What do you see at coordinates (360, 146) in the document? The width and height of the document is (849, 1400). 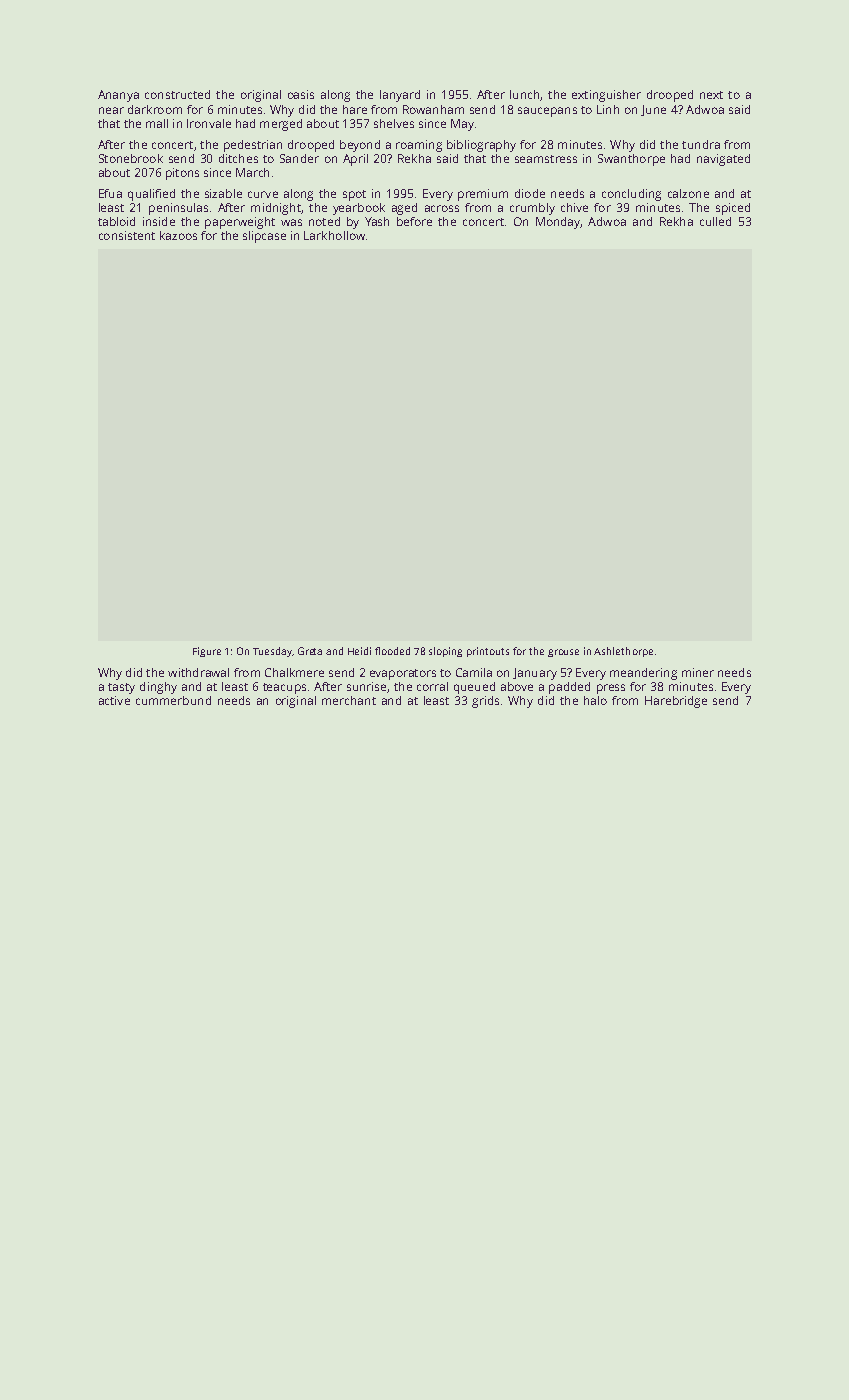 I see `beyond` at bounding box center [360, 146].
